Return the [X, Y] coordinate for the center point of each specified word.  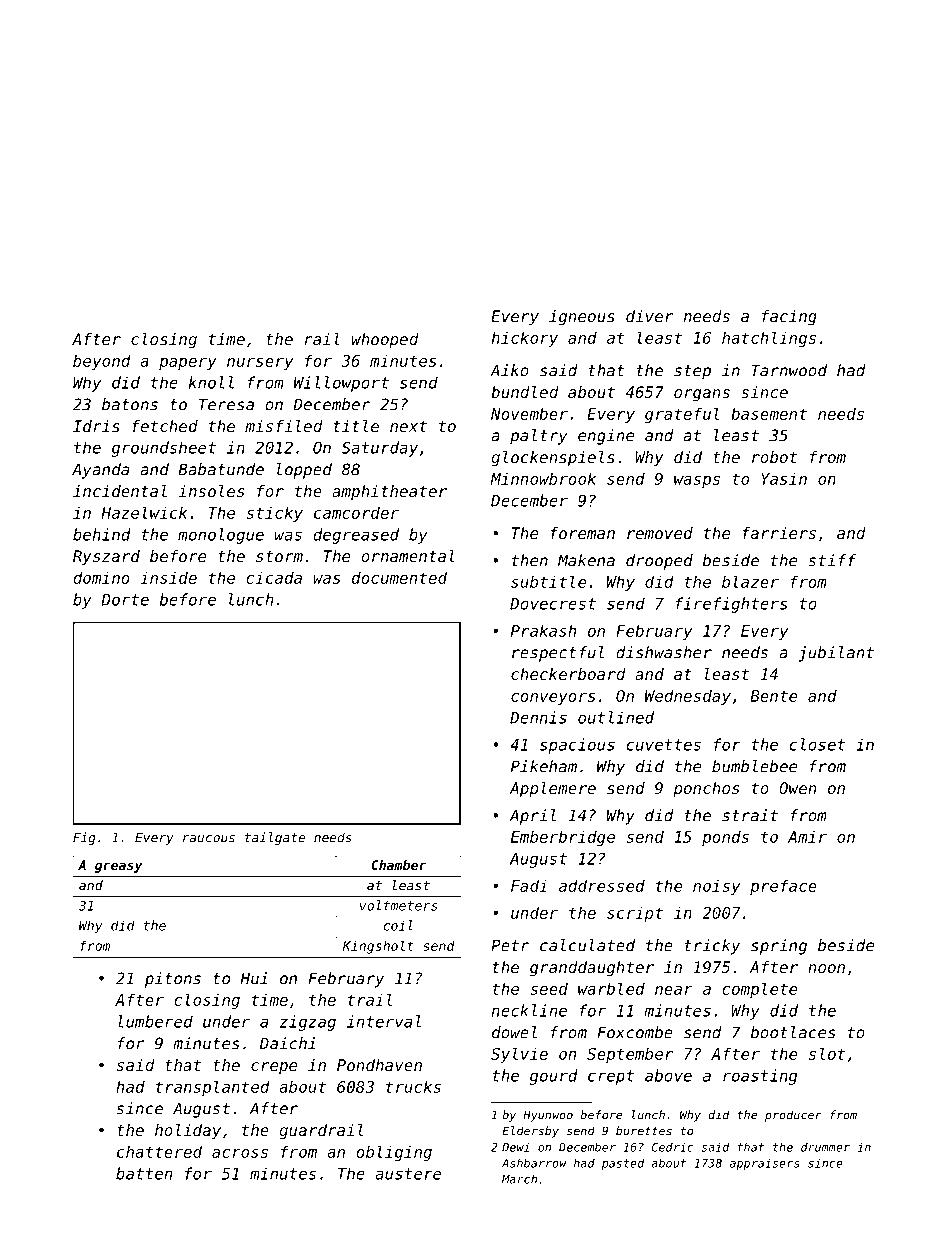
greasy [118, 867]
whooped [385, 341]
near [674, 990]
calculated [587, 945]
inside [168, 577]
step [692, 372]
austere [408, 1174]
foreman [583, 533]
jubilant [836, 654]
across [240, 1153]
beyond [102, 362]
